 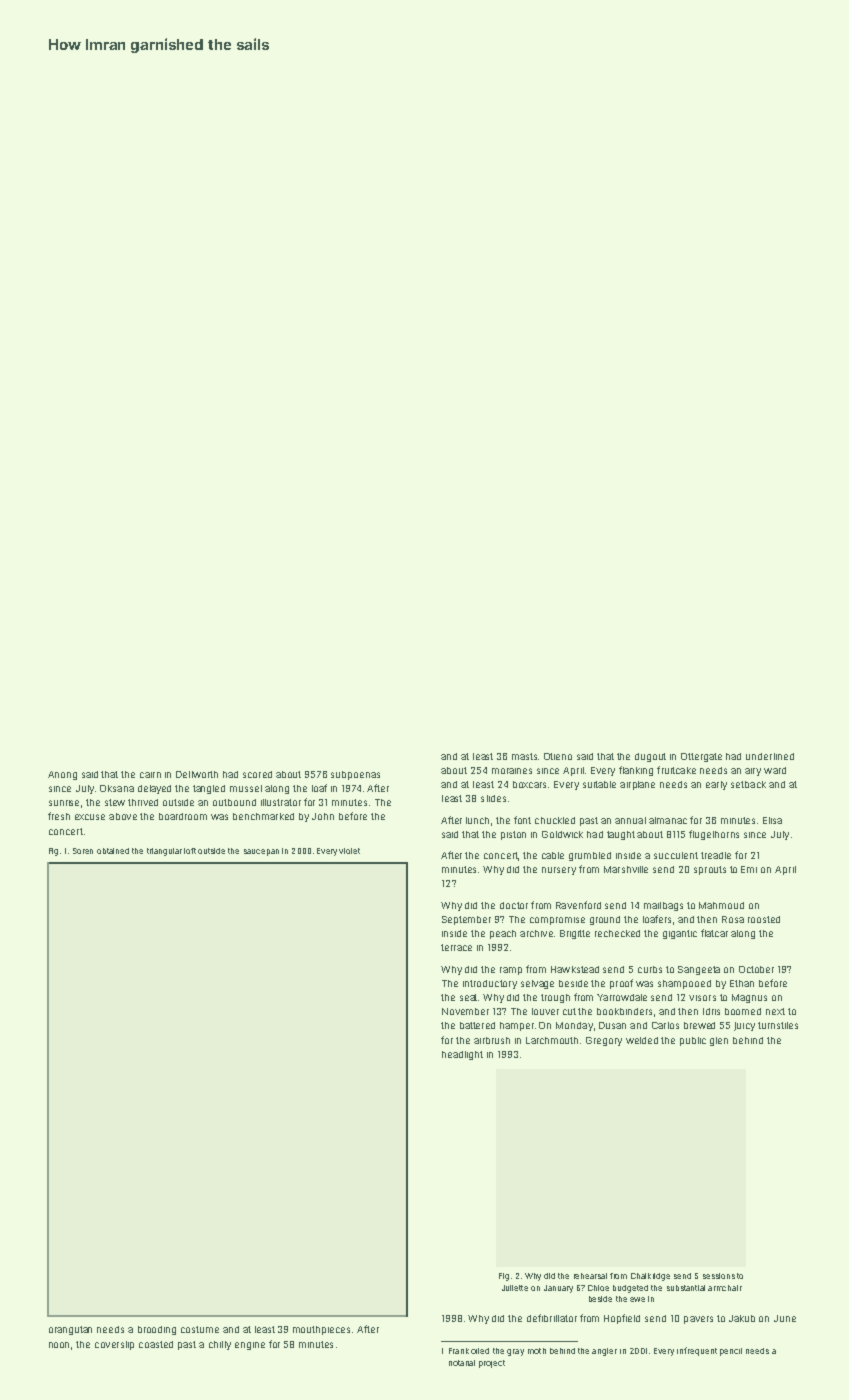 What do you see at coordinates (190, 851) in the screenshot?
I see `loft` at bounding box center [190, 851].
